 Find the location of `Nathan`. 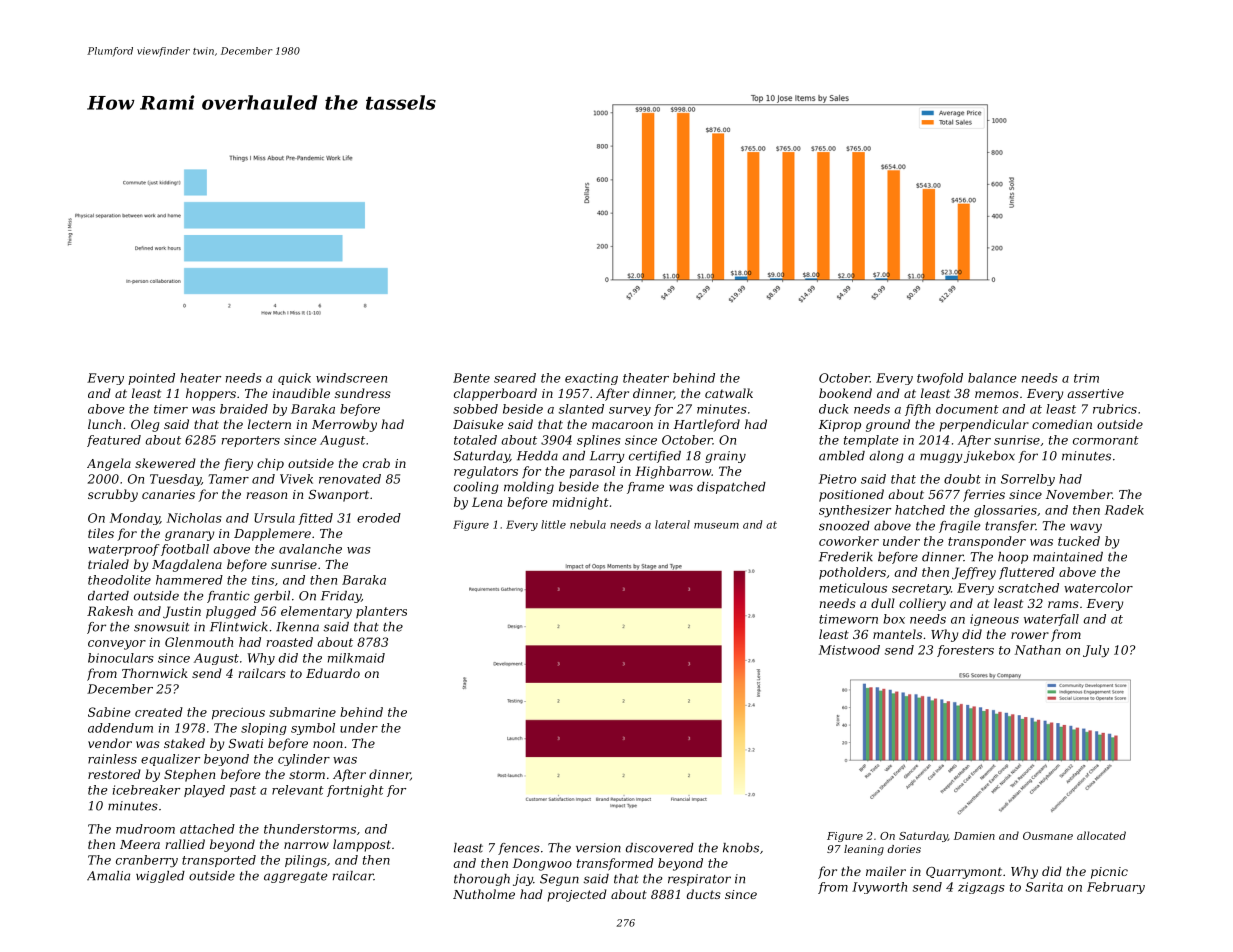

Nathan is located at coordinates (1038, 650).
